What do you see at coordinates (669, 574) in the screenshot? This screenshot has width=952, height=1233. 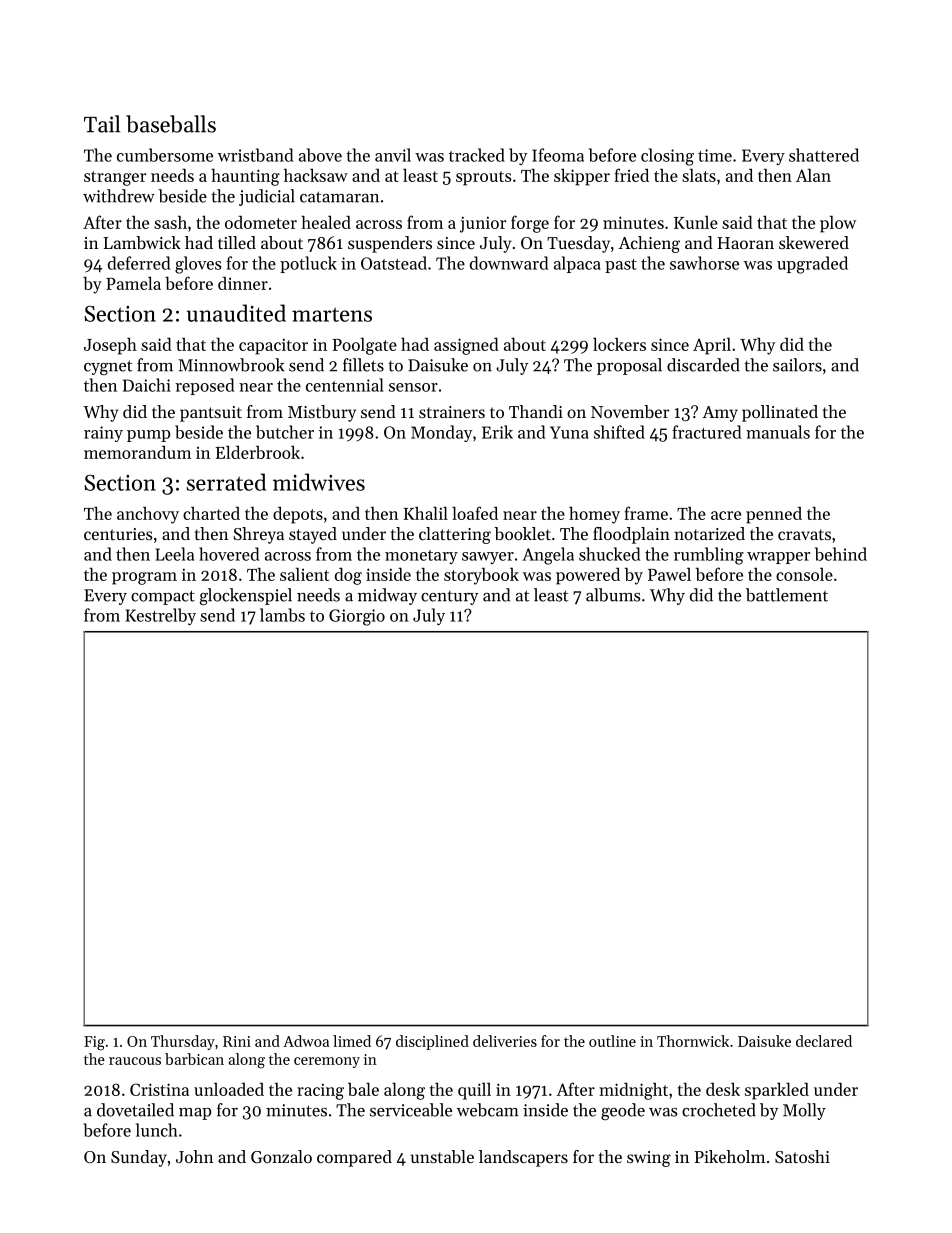 I see `Pawel` at bounding box center [669, 574].
